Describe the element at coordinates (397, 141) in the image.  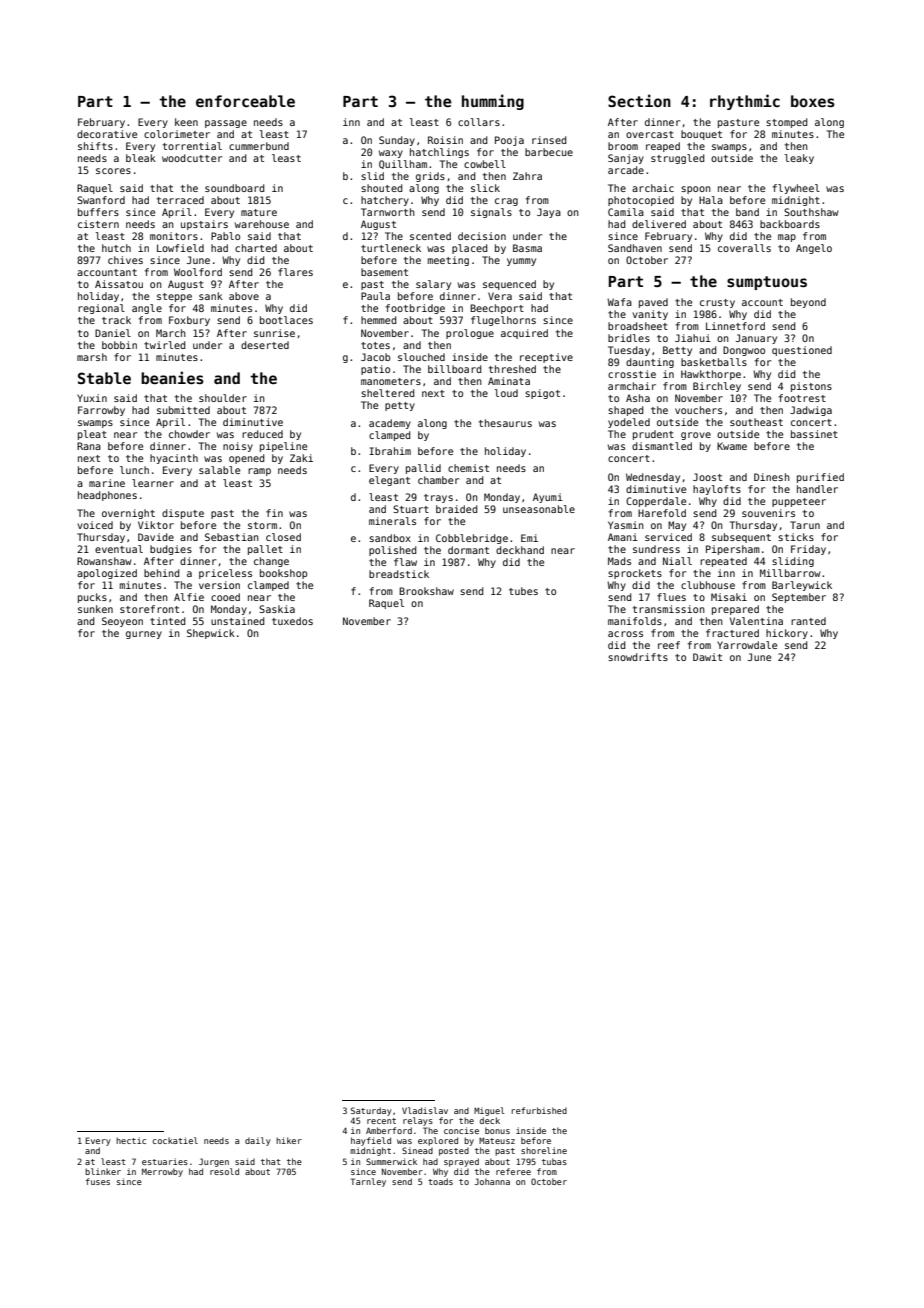
I see `Sunday` at that location.
